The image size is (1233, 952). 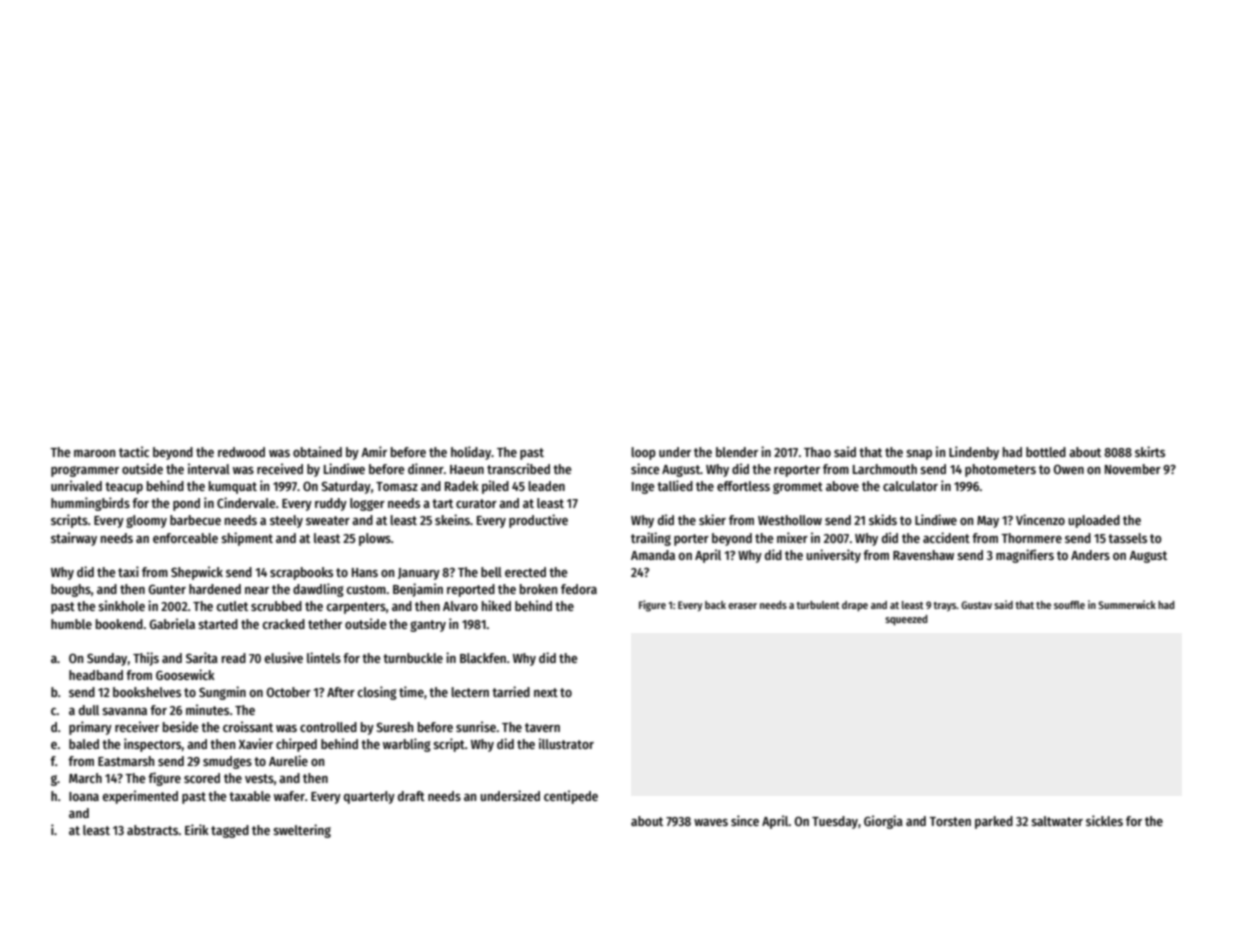 I want to click on Tuesday, so click(x=835, y=822).
